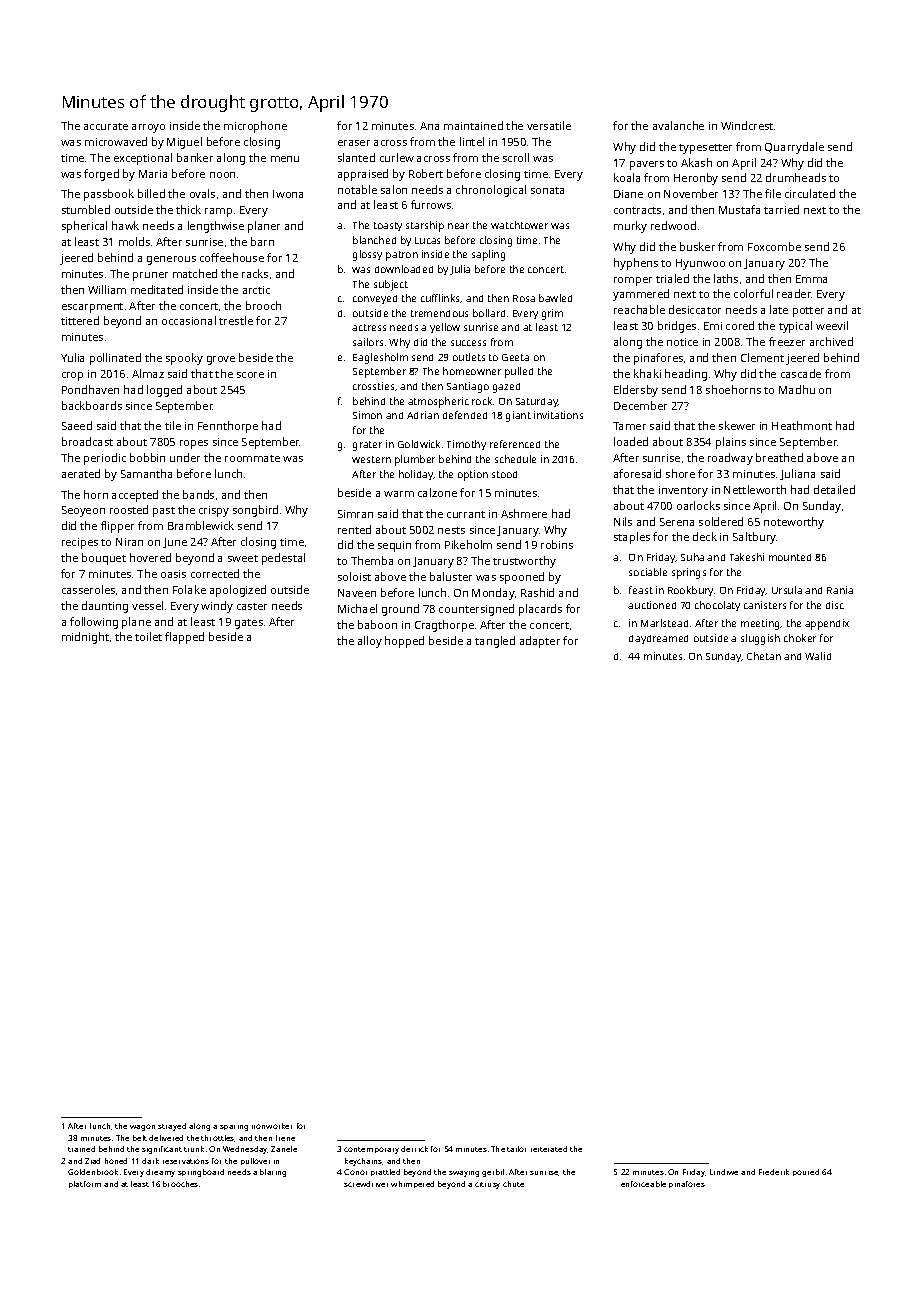 This image has width=924, height=1308. I want to click on Walid, so click(818, 656).
